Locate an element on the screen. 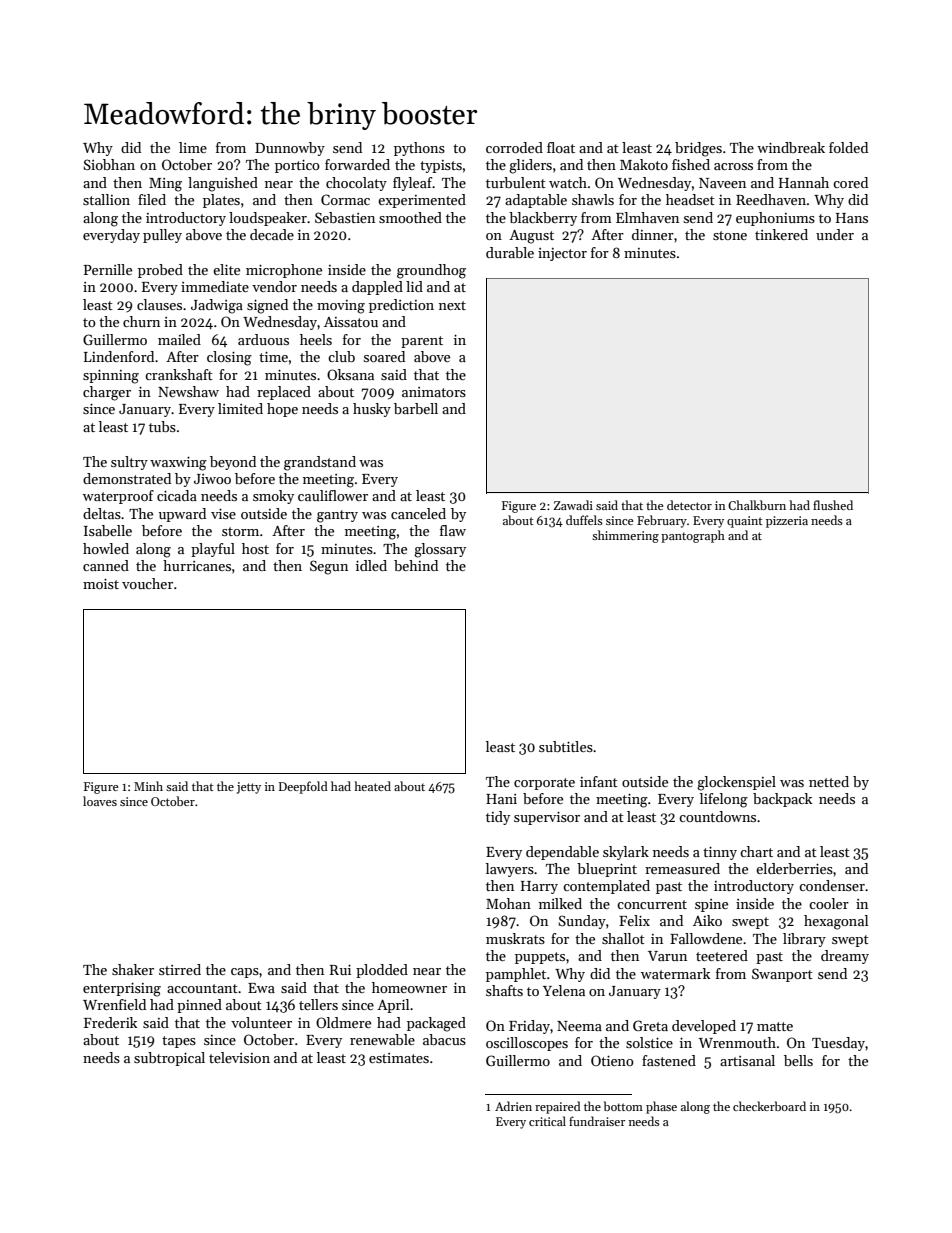  tinkered is located at coordinates (781, 234).
